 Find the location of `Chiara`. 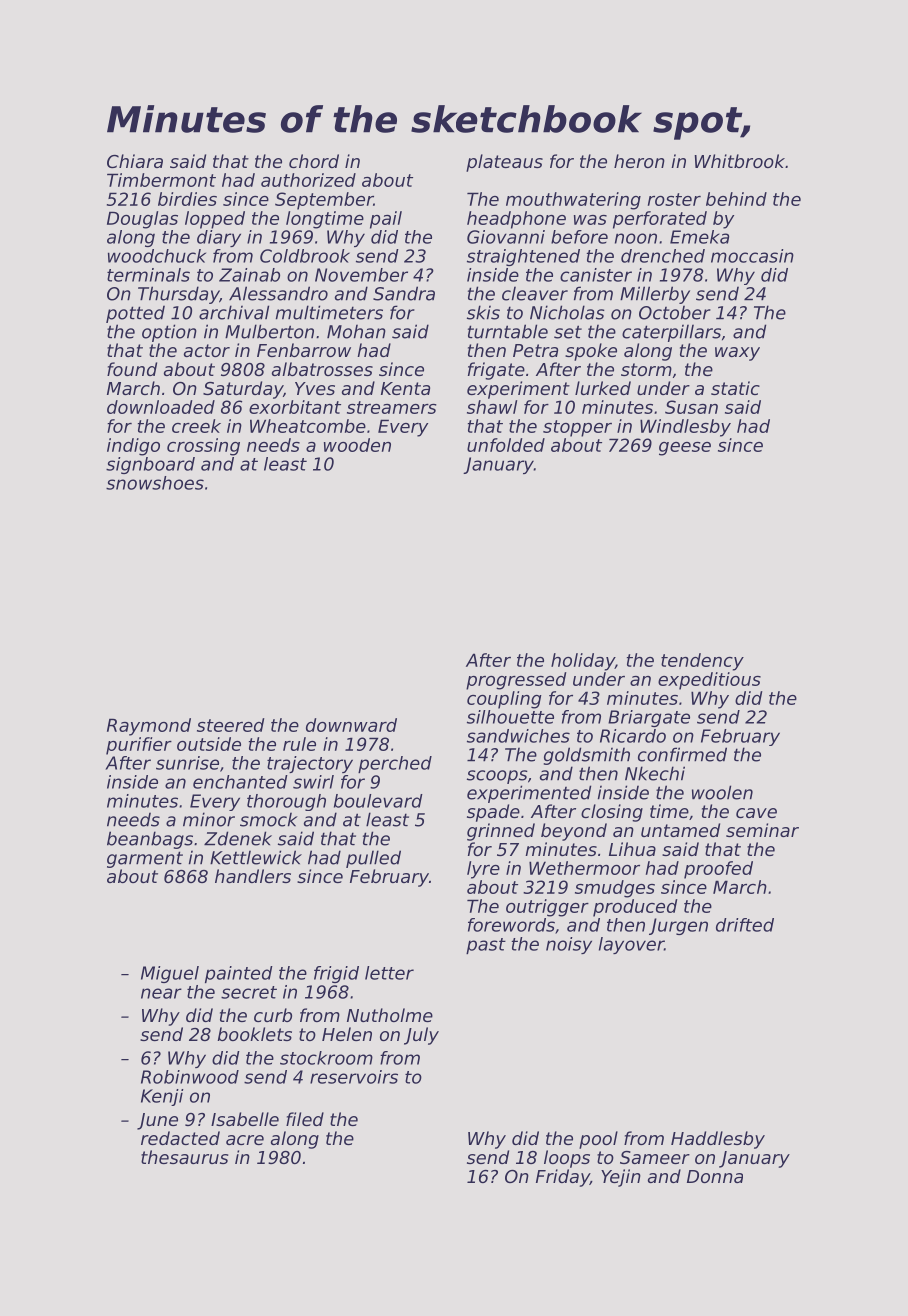

Chiara is located at coordinates (135, 161).
